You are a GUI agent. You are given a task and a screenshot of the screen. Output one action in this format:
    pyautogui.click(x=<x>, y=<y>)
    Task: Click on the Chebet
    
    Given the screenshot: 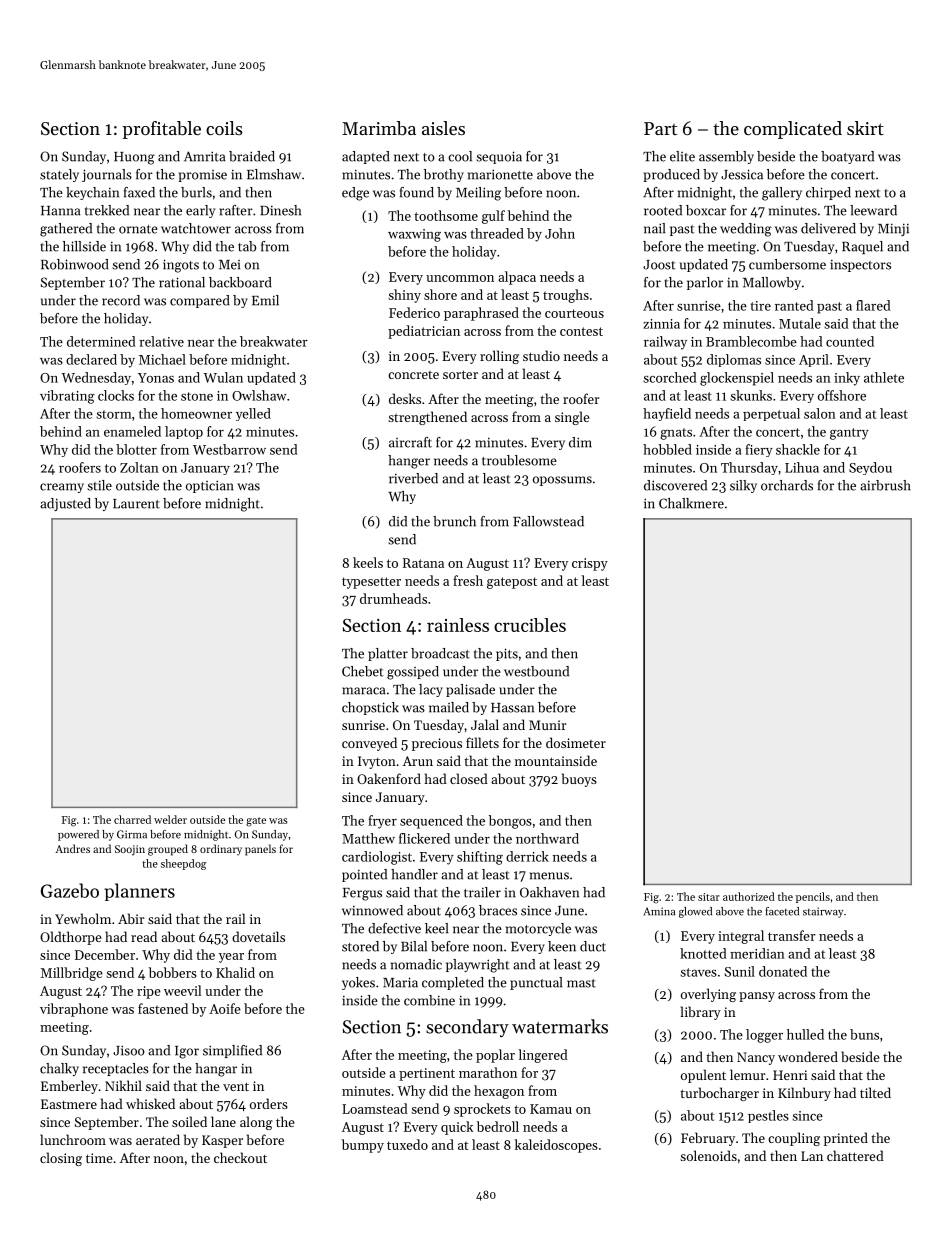 What is the action you would take?
    pyautogui.click(x=363, y=671)
